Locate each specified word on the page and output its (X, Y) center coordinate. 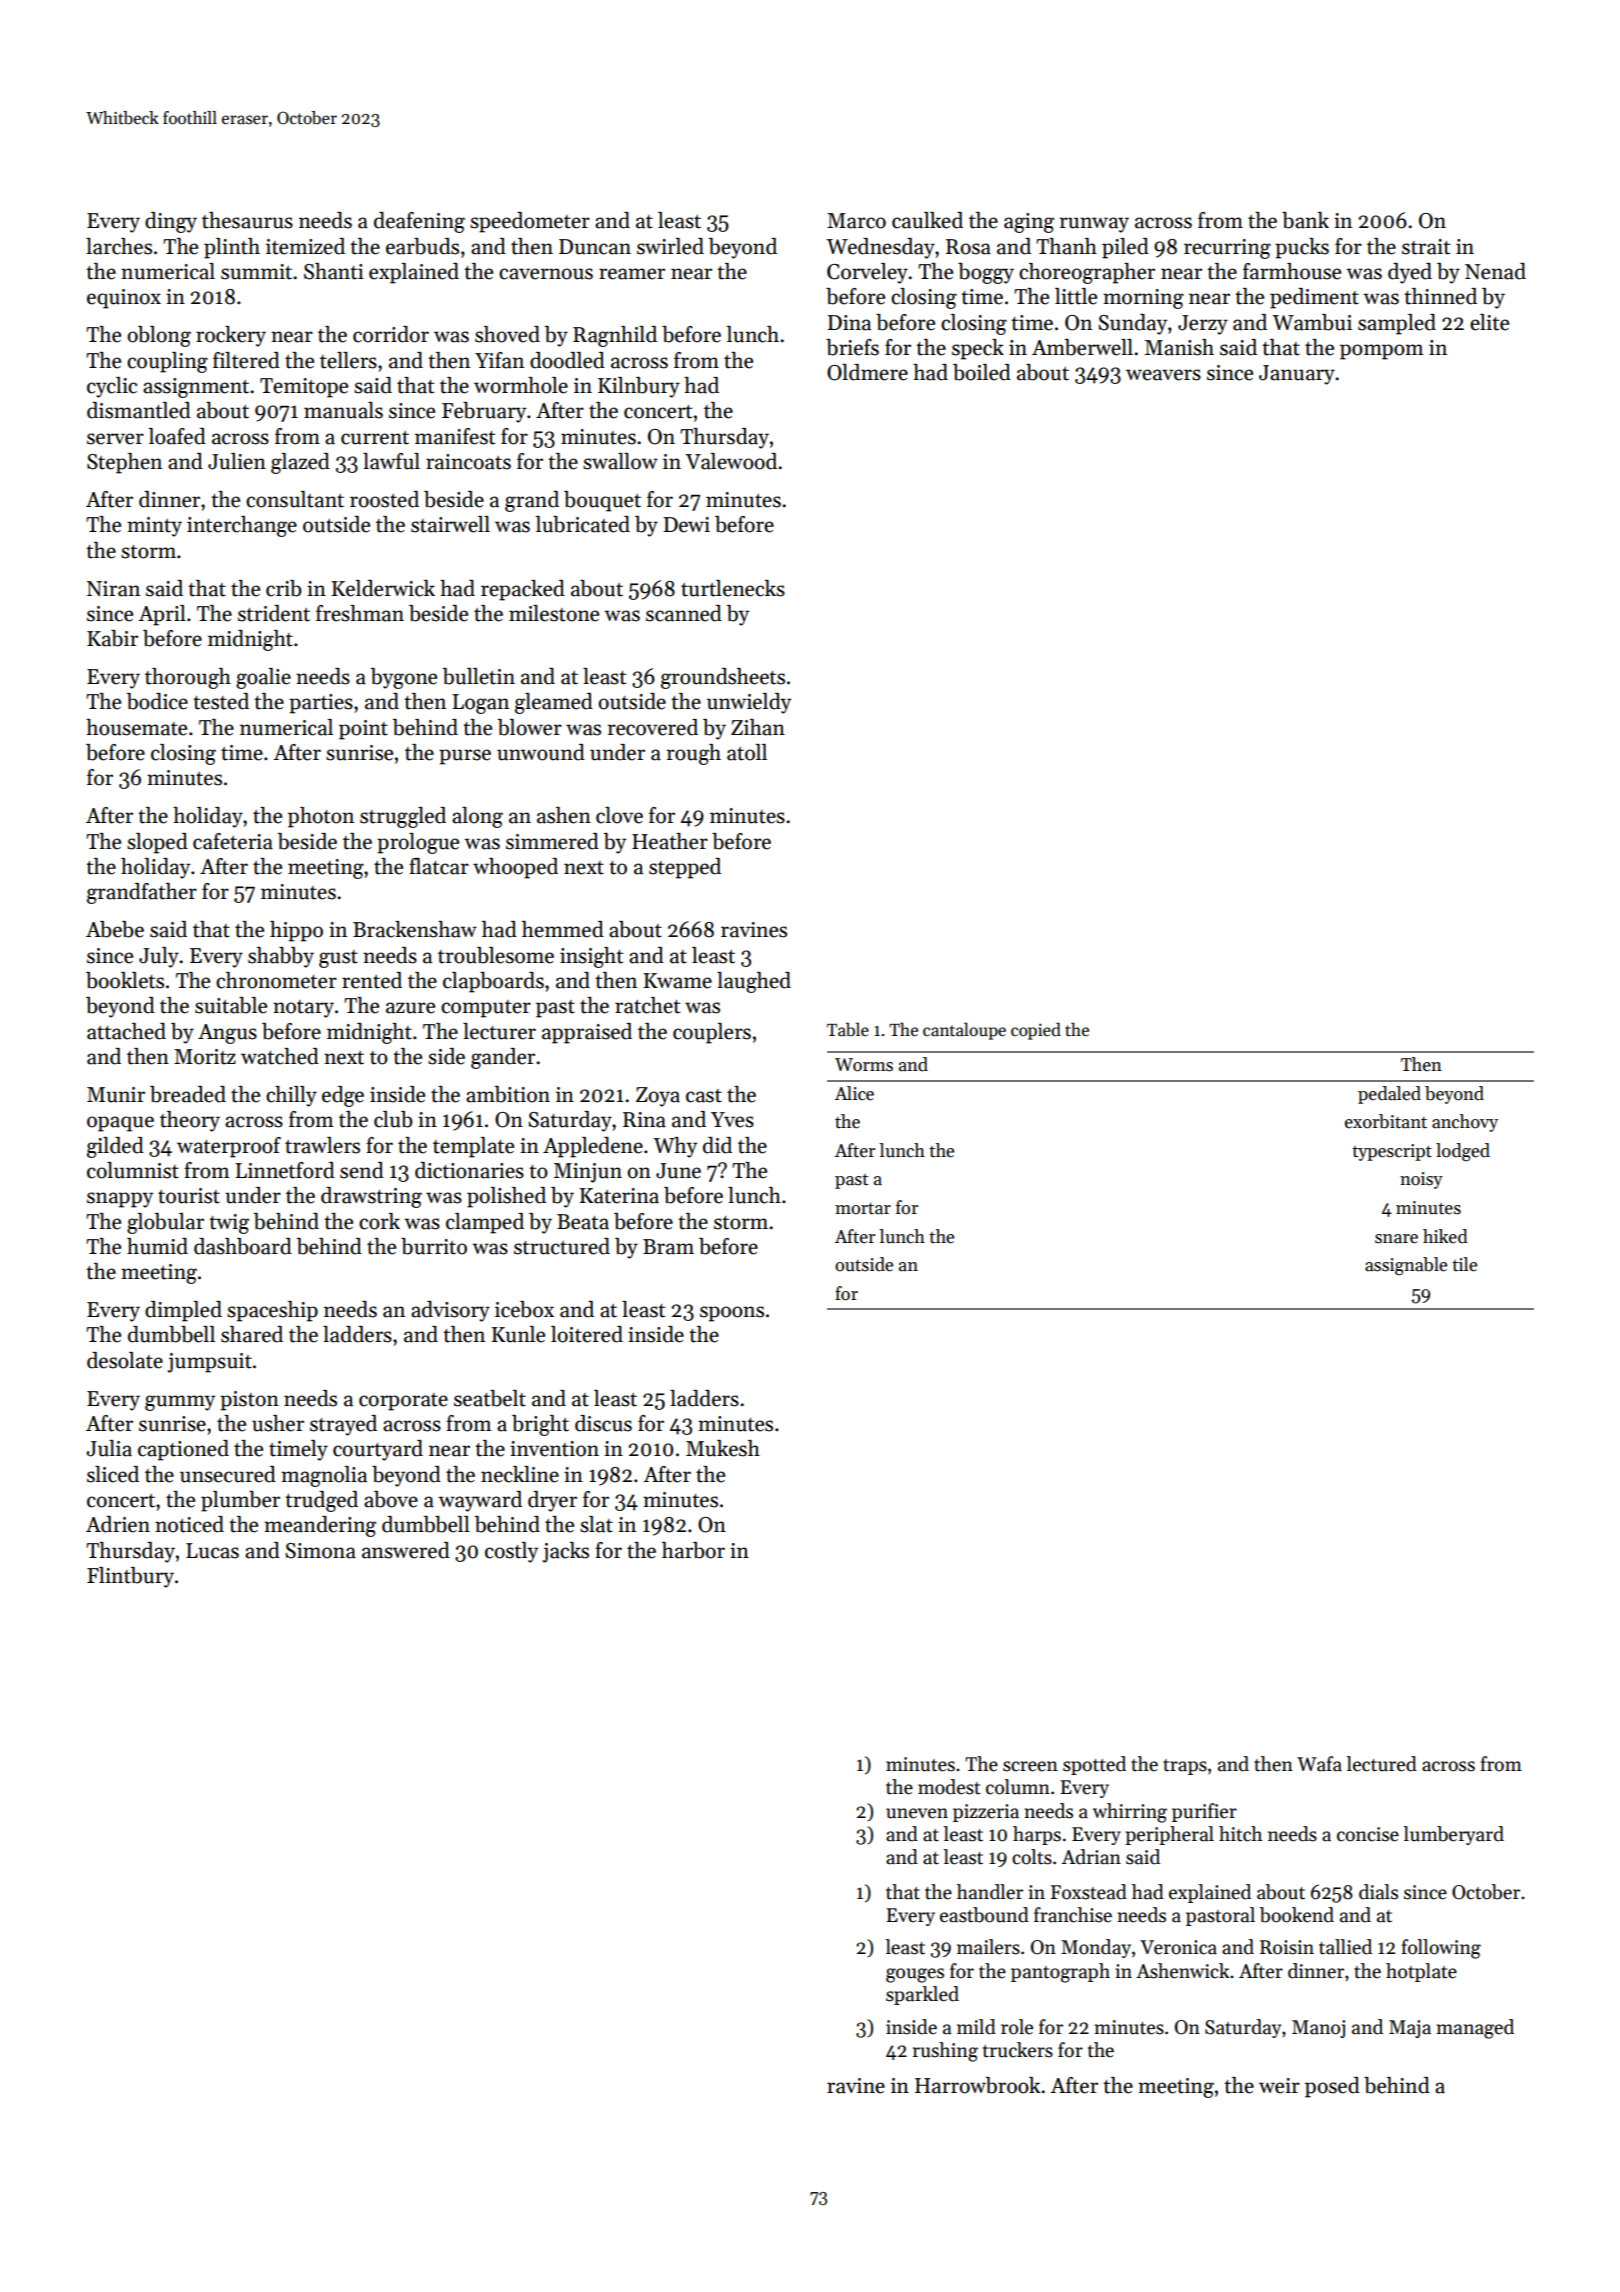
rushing (945, 2052)
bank (1305, 220)
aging (1029, 223)
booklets (125, 980)
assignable (1406, 1266)
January (1297, 375)
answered (406, 1550)
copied (1036, 1031)
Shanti (334, 271)
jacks (566, 1552)
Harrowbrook (977, 2085)
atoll (747, 752)
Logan (480, 704)
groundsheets (723, 678)
